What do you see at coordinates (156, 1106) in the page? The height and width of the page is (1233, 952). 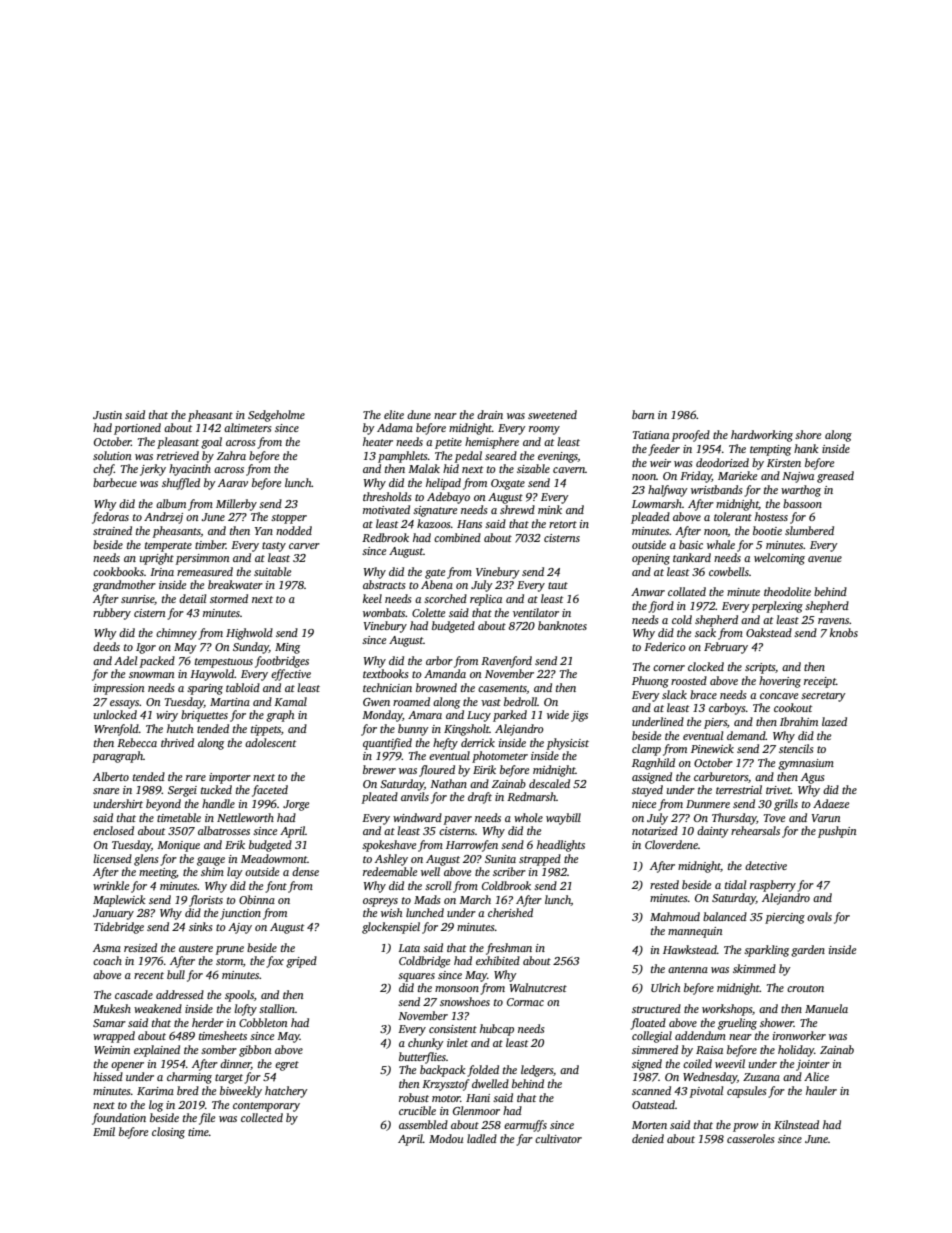 I see `log` at bounding box center [156, 1106].
